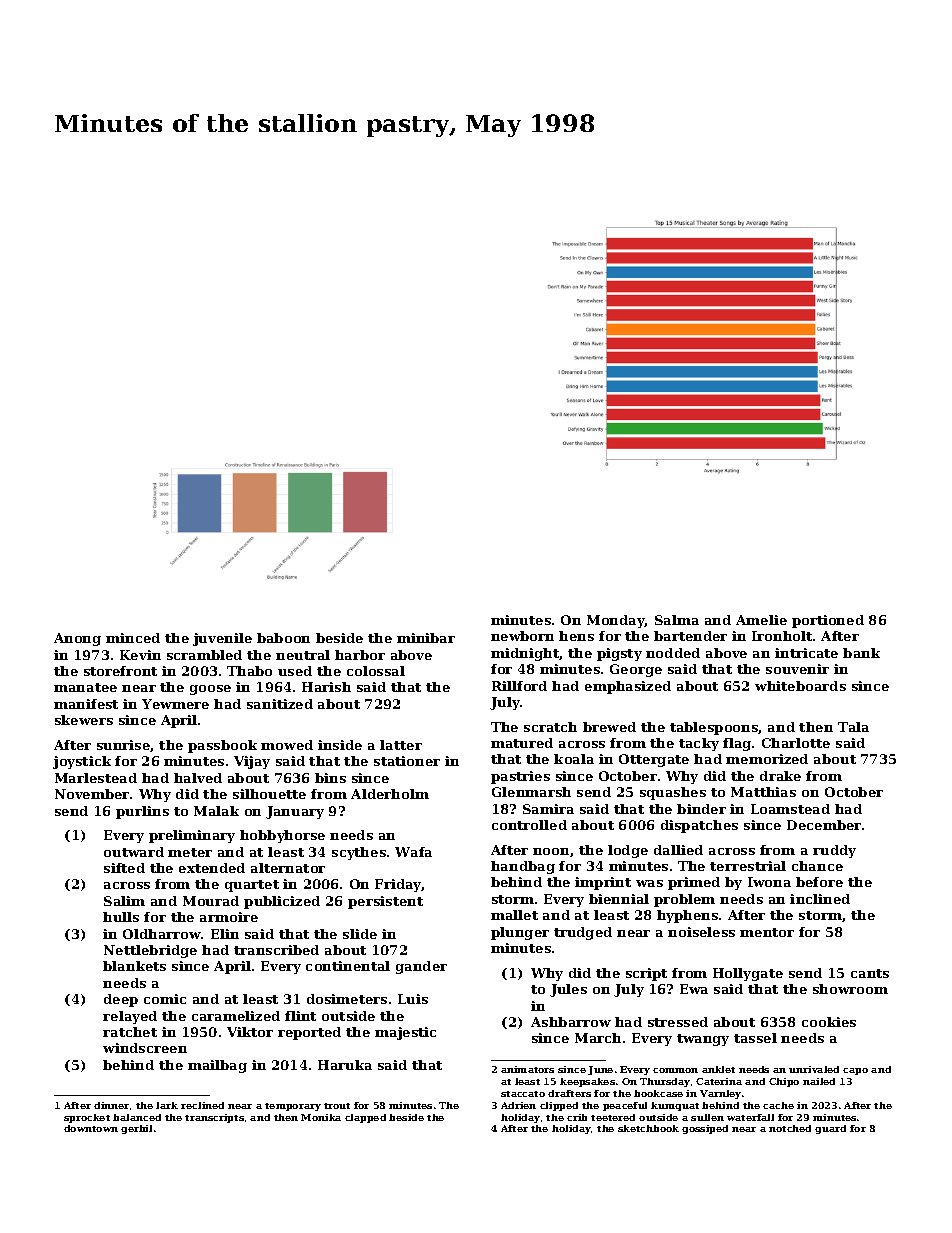 Image resolution: width=952 pixels, height=1233 pixels. Describe the element at coordinates (519, 686) in the screenshot. I see `Rillford` at that location.
